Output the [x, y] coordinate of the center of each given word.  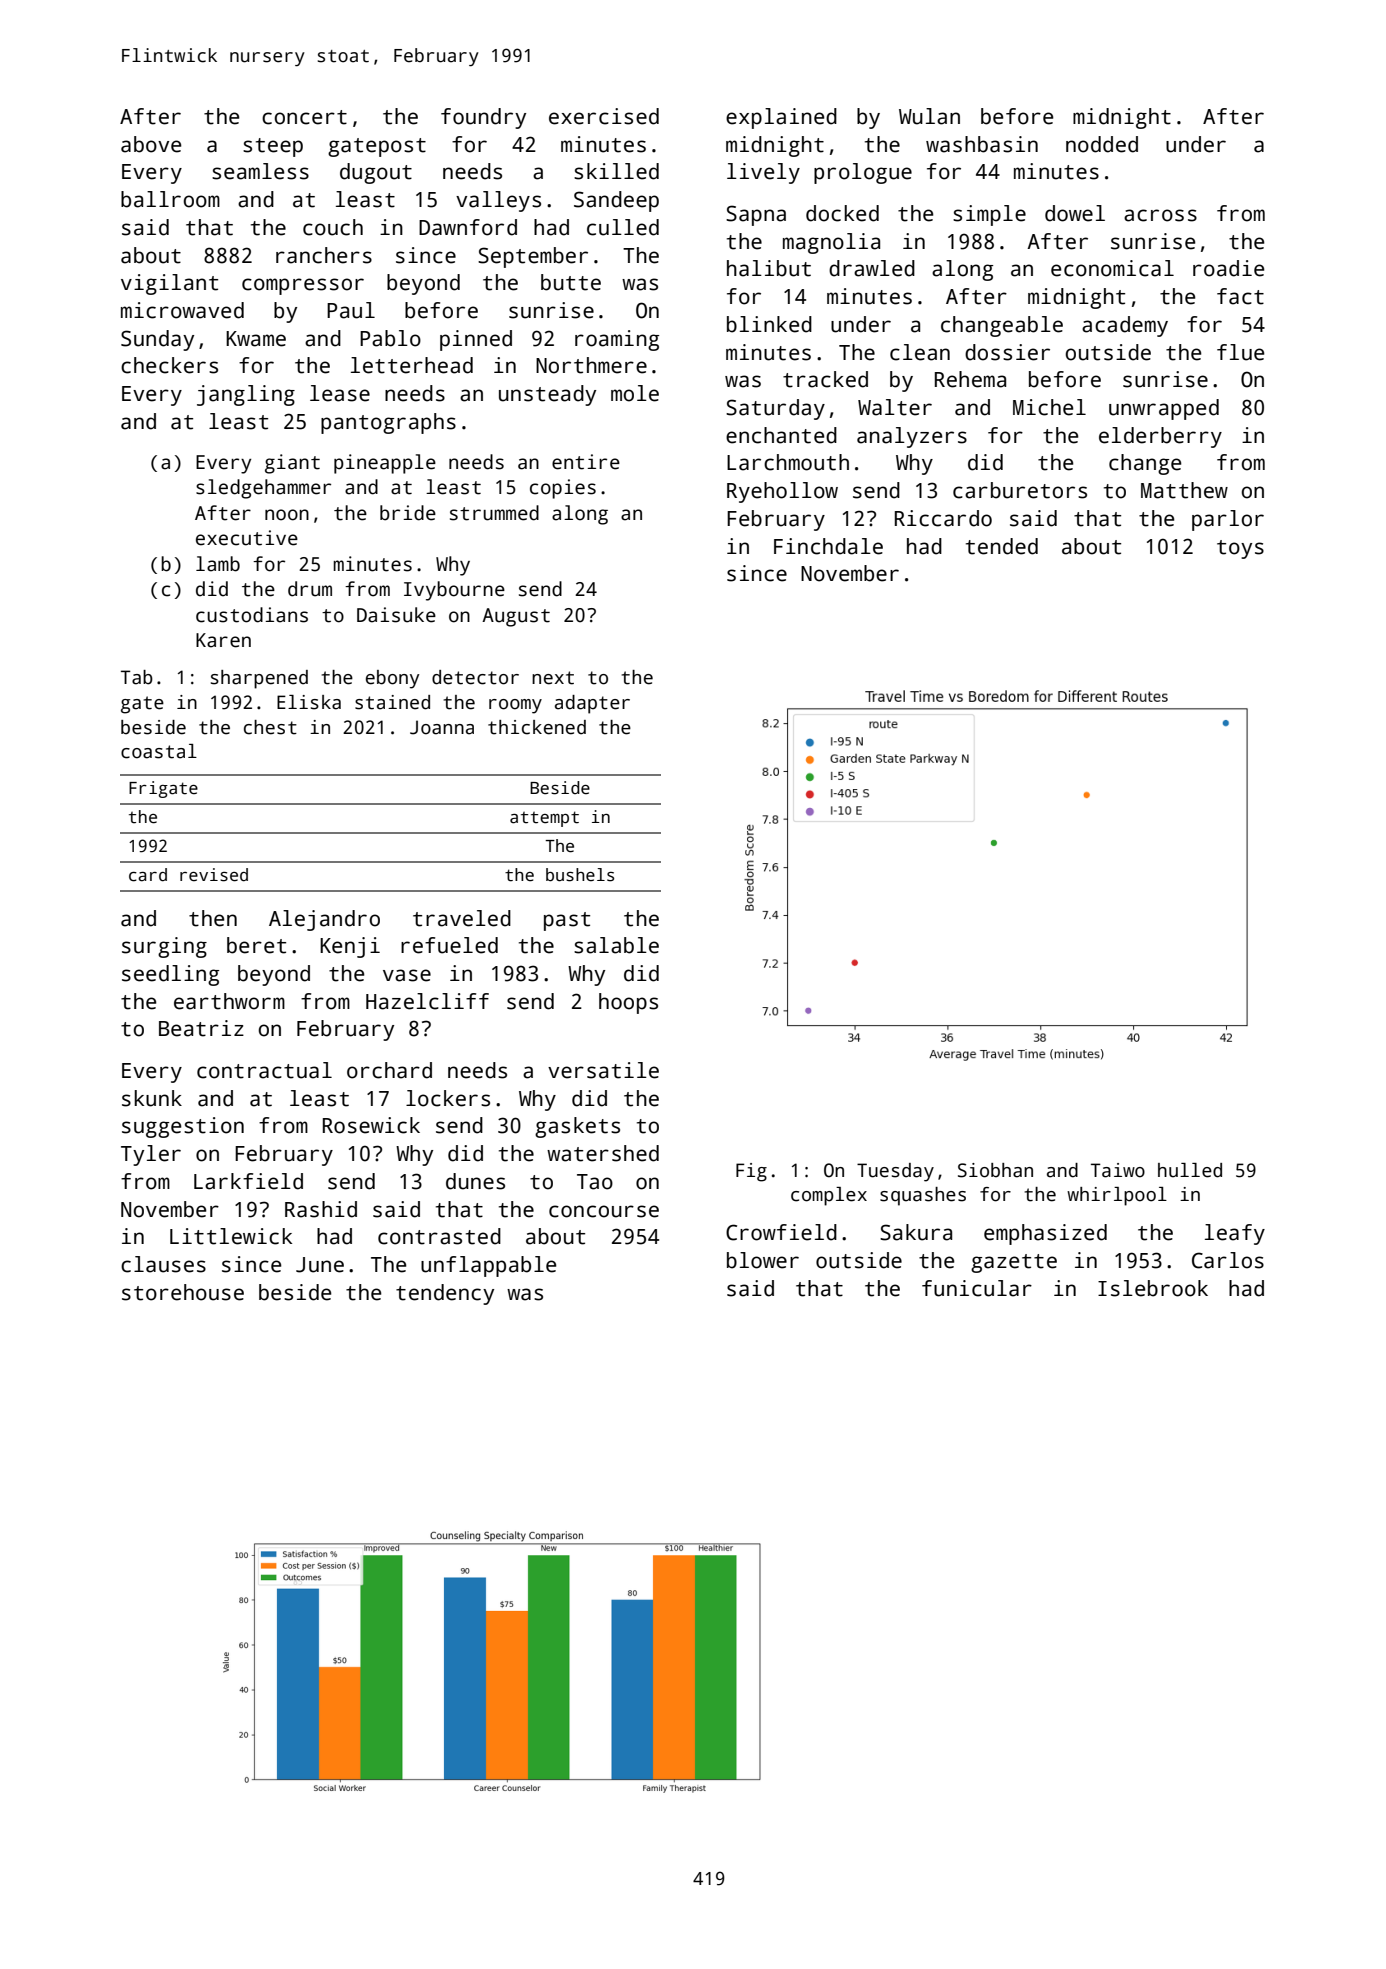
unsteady [547, 395]
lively [763, 173]
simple [989, 215]
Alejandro [324, 920]
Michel [1049, 407]
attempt [544, 819]
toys [1240, 549]
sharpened [259, 679]
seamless [260, 171]
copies [563, 489]
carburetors [1020, 490]
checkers [169, 365]
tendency [445, 1294]
